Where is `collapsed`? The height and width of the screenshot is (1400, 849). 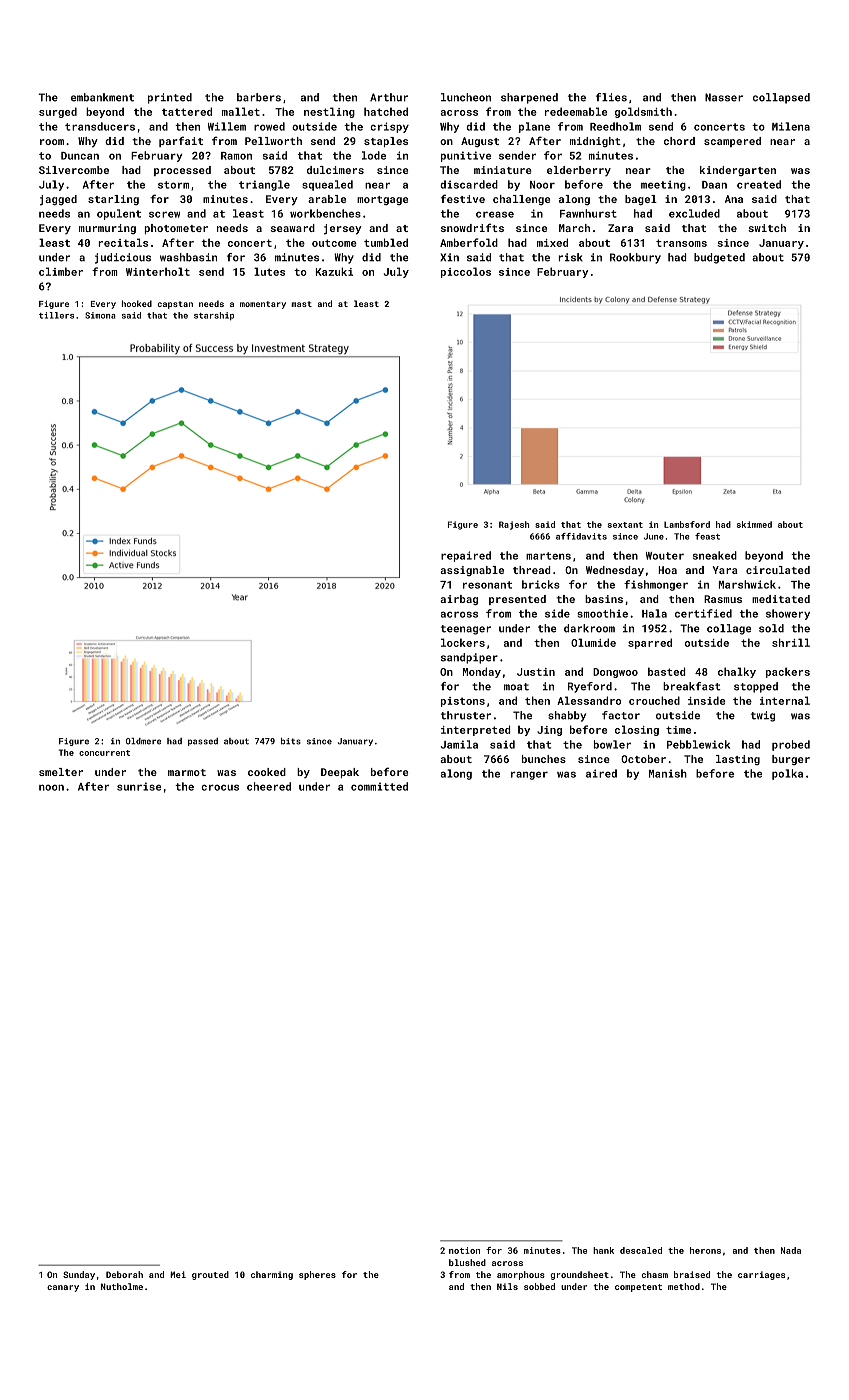 collapsed is located at coordinates (781, 98).
